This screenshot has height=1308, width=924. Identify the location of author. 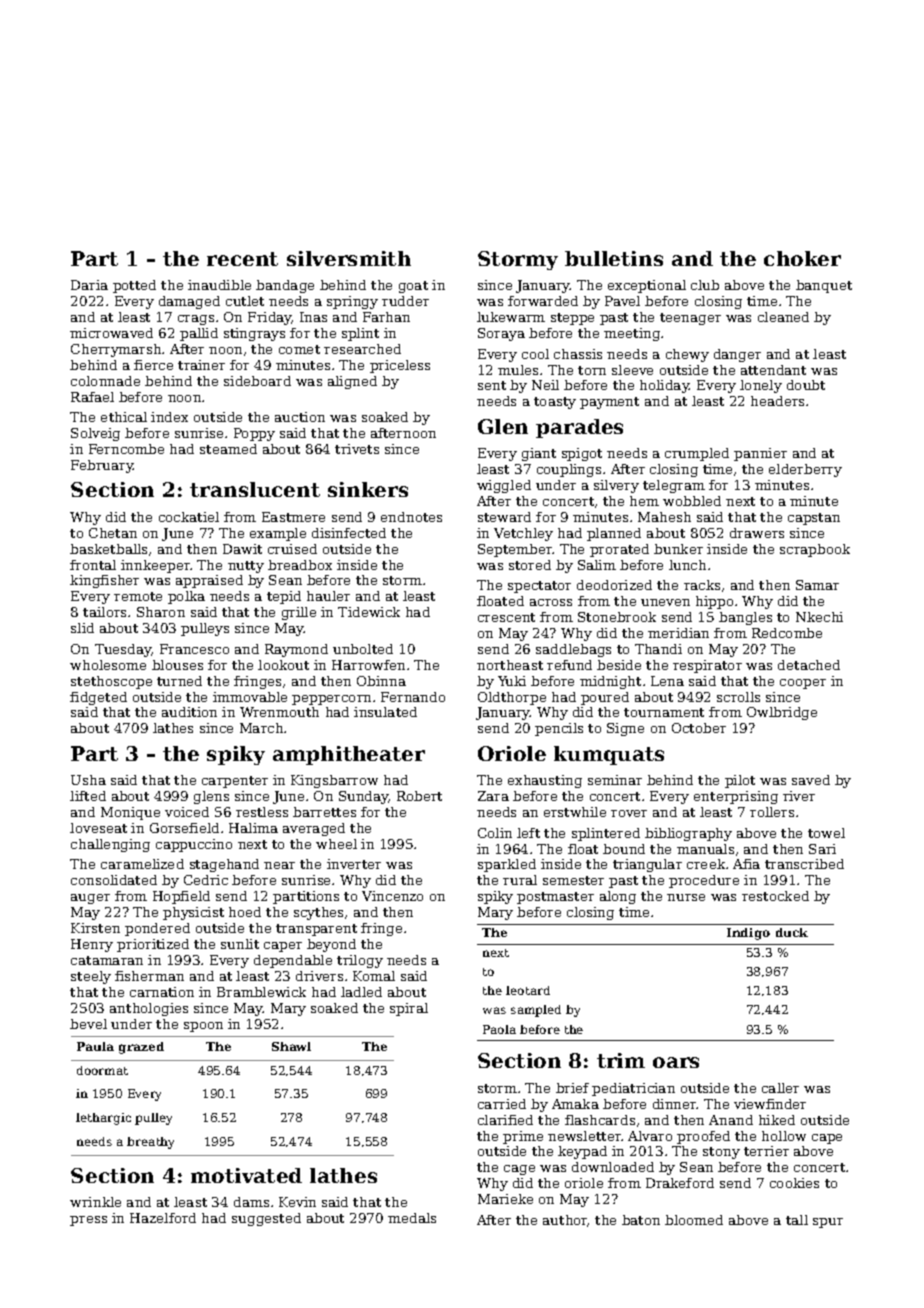
(565, 1221).
